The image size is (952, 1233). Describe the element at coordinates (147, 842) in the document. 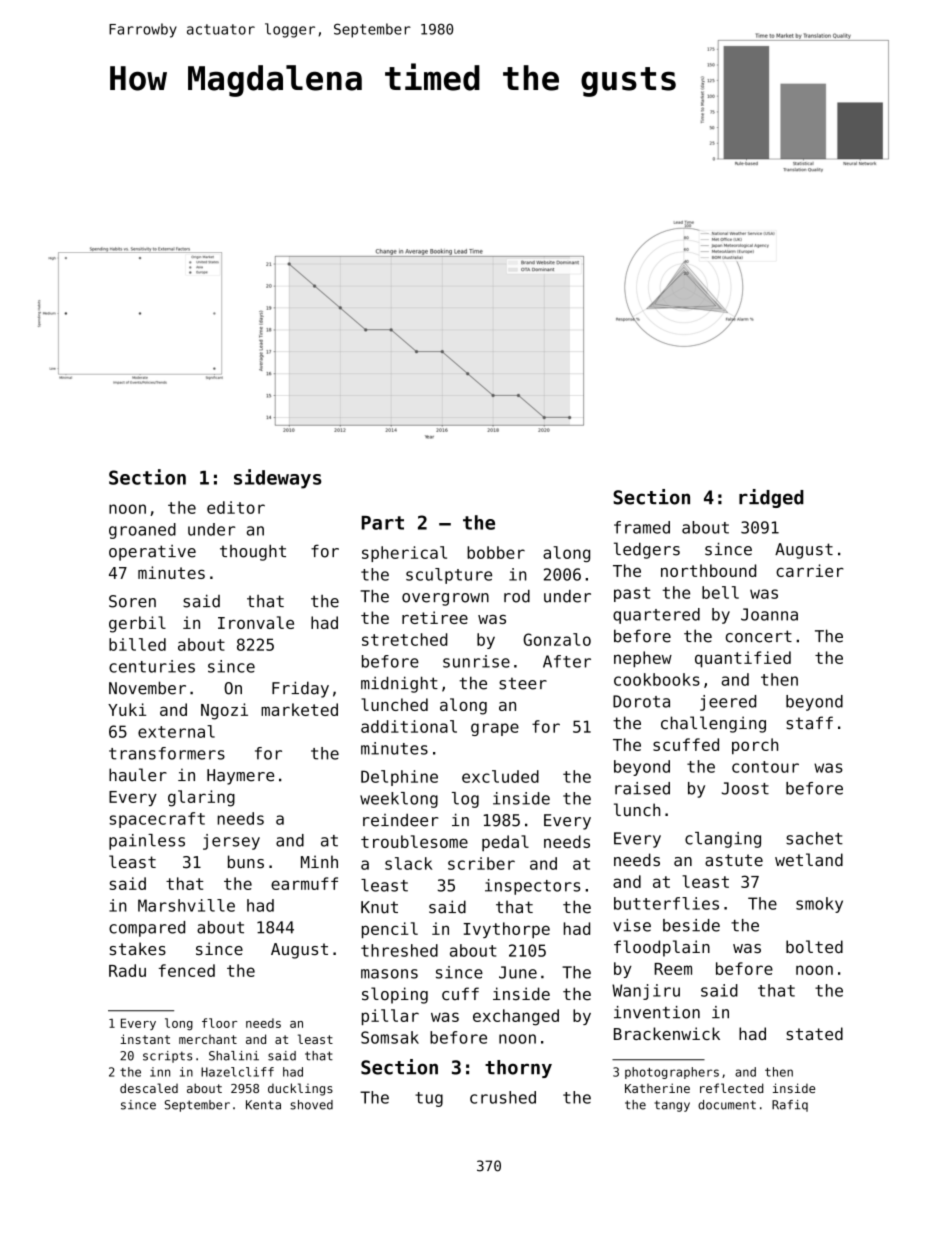

I see `painless` at that location.
